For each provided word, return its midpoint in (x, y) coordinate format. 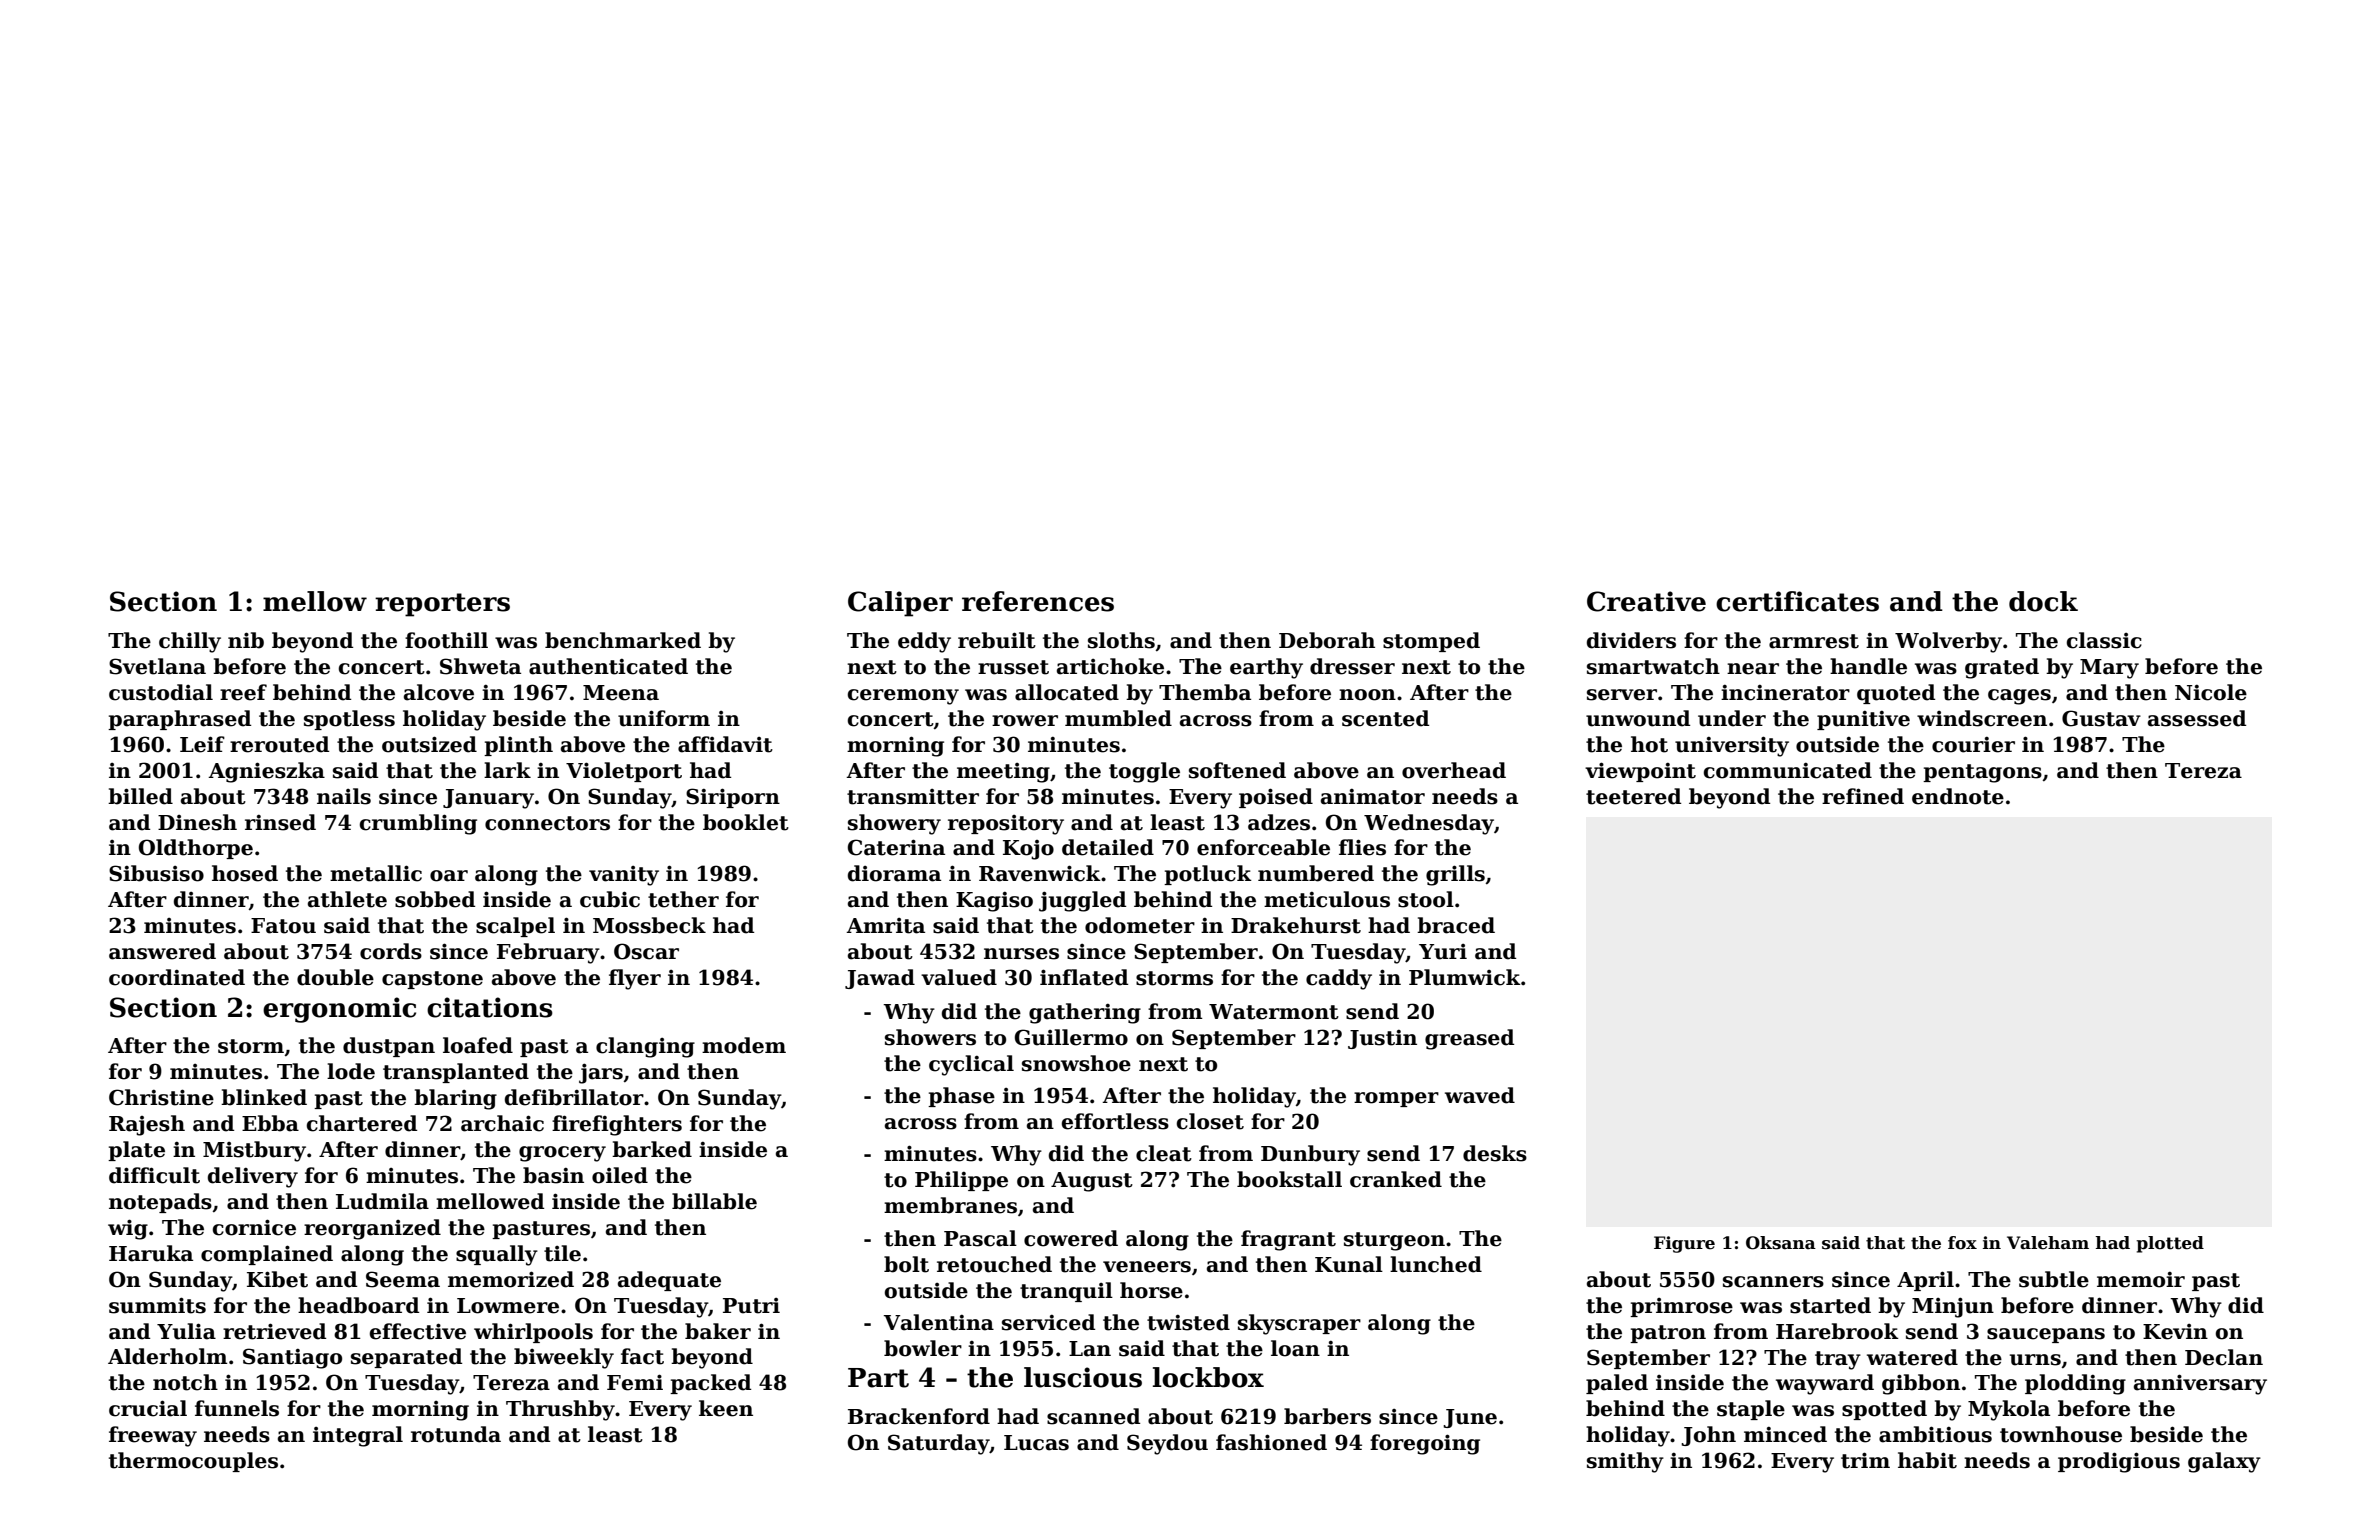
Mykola (2009, 1410)
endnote (1958, 796)
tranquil (1066, 1292)
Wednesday (1429, 824)
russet (1013, 667)
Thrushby (560, 1410)
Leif (202, 744)
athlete (347, 899)
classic (2104, 640)
